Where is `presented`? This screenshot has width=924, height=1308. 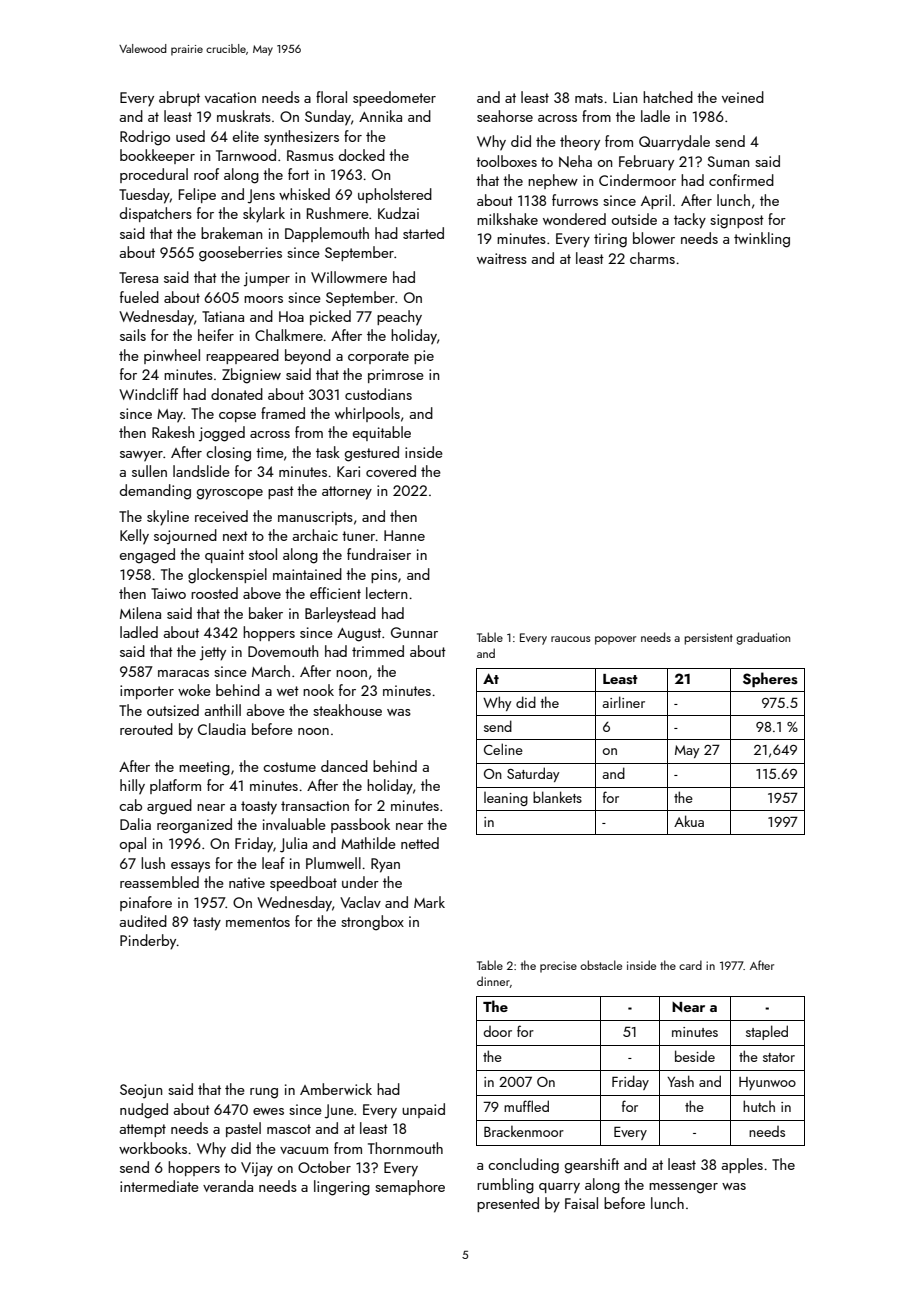
presented is located at coordinates (508, 1204).
